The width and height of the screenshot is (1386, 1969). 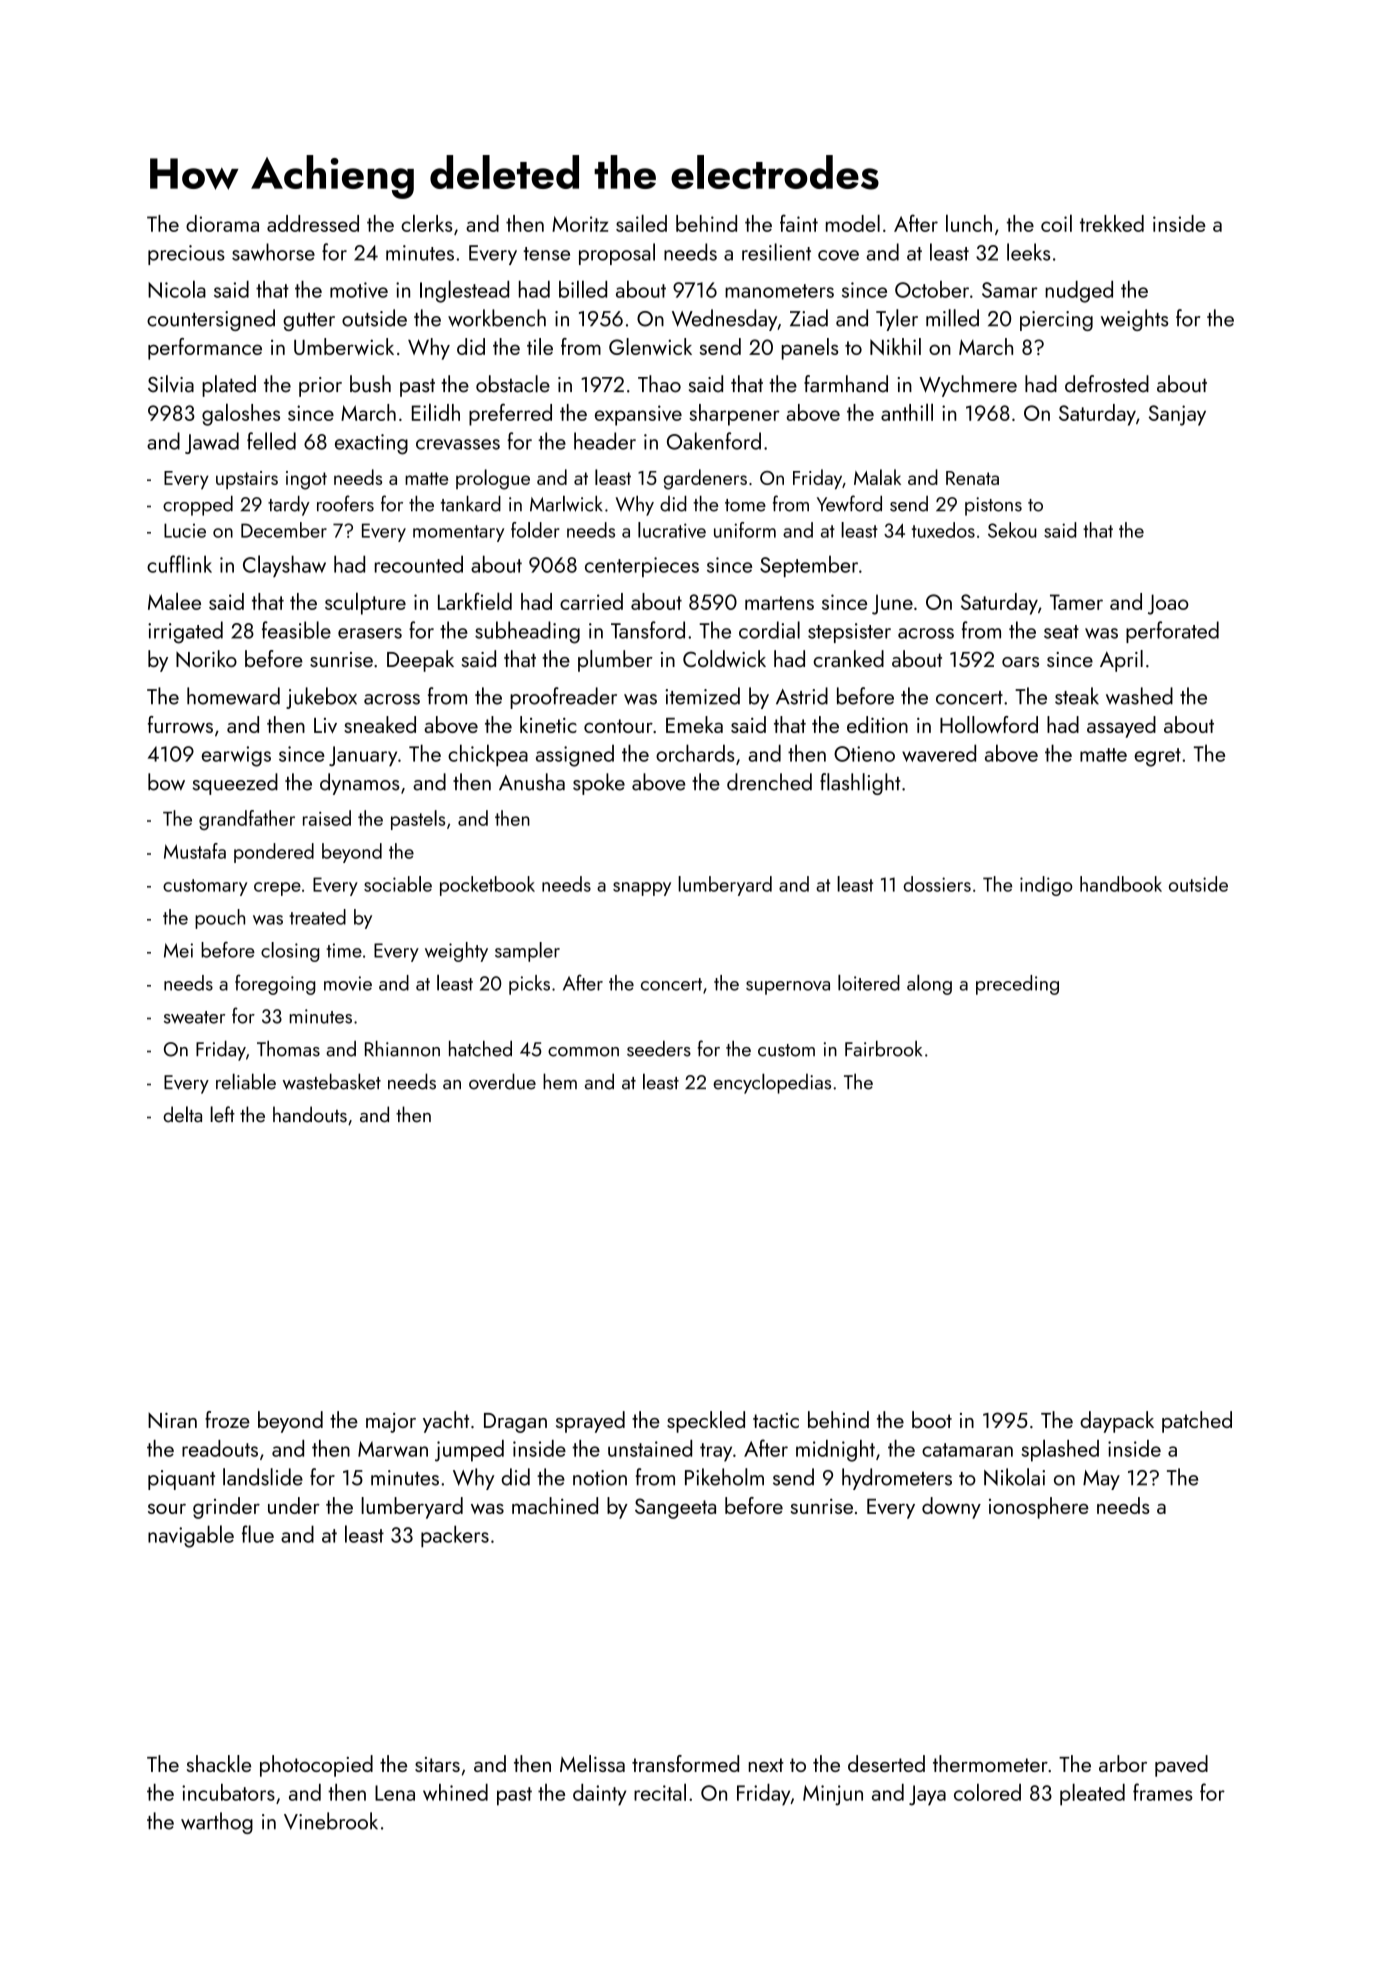 What do you see at coordinates (706, 1422) in the screenshot?
I see `speckled` at bounding box center [706, 1422].
